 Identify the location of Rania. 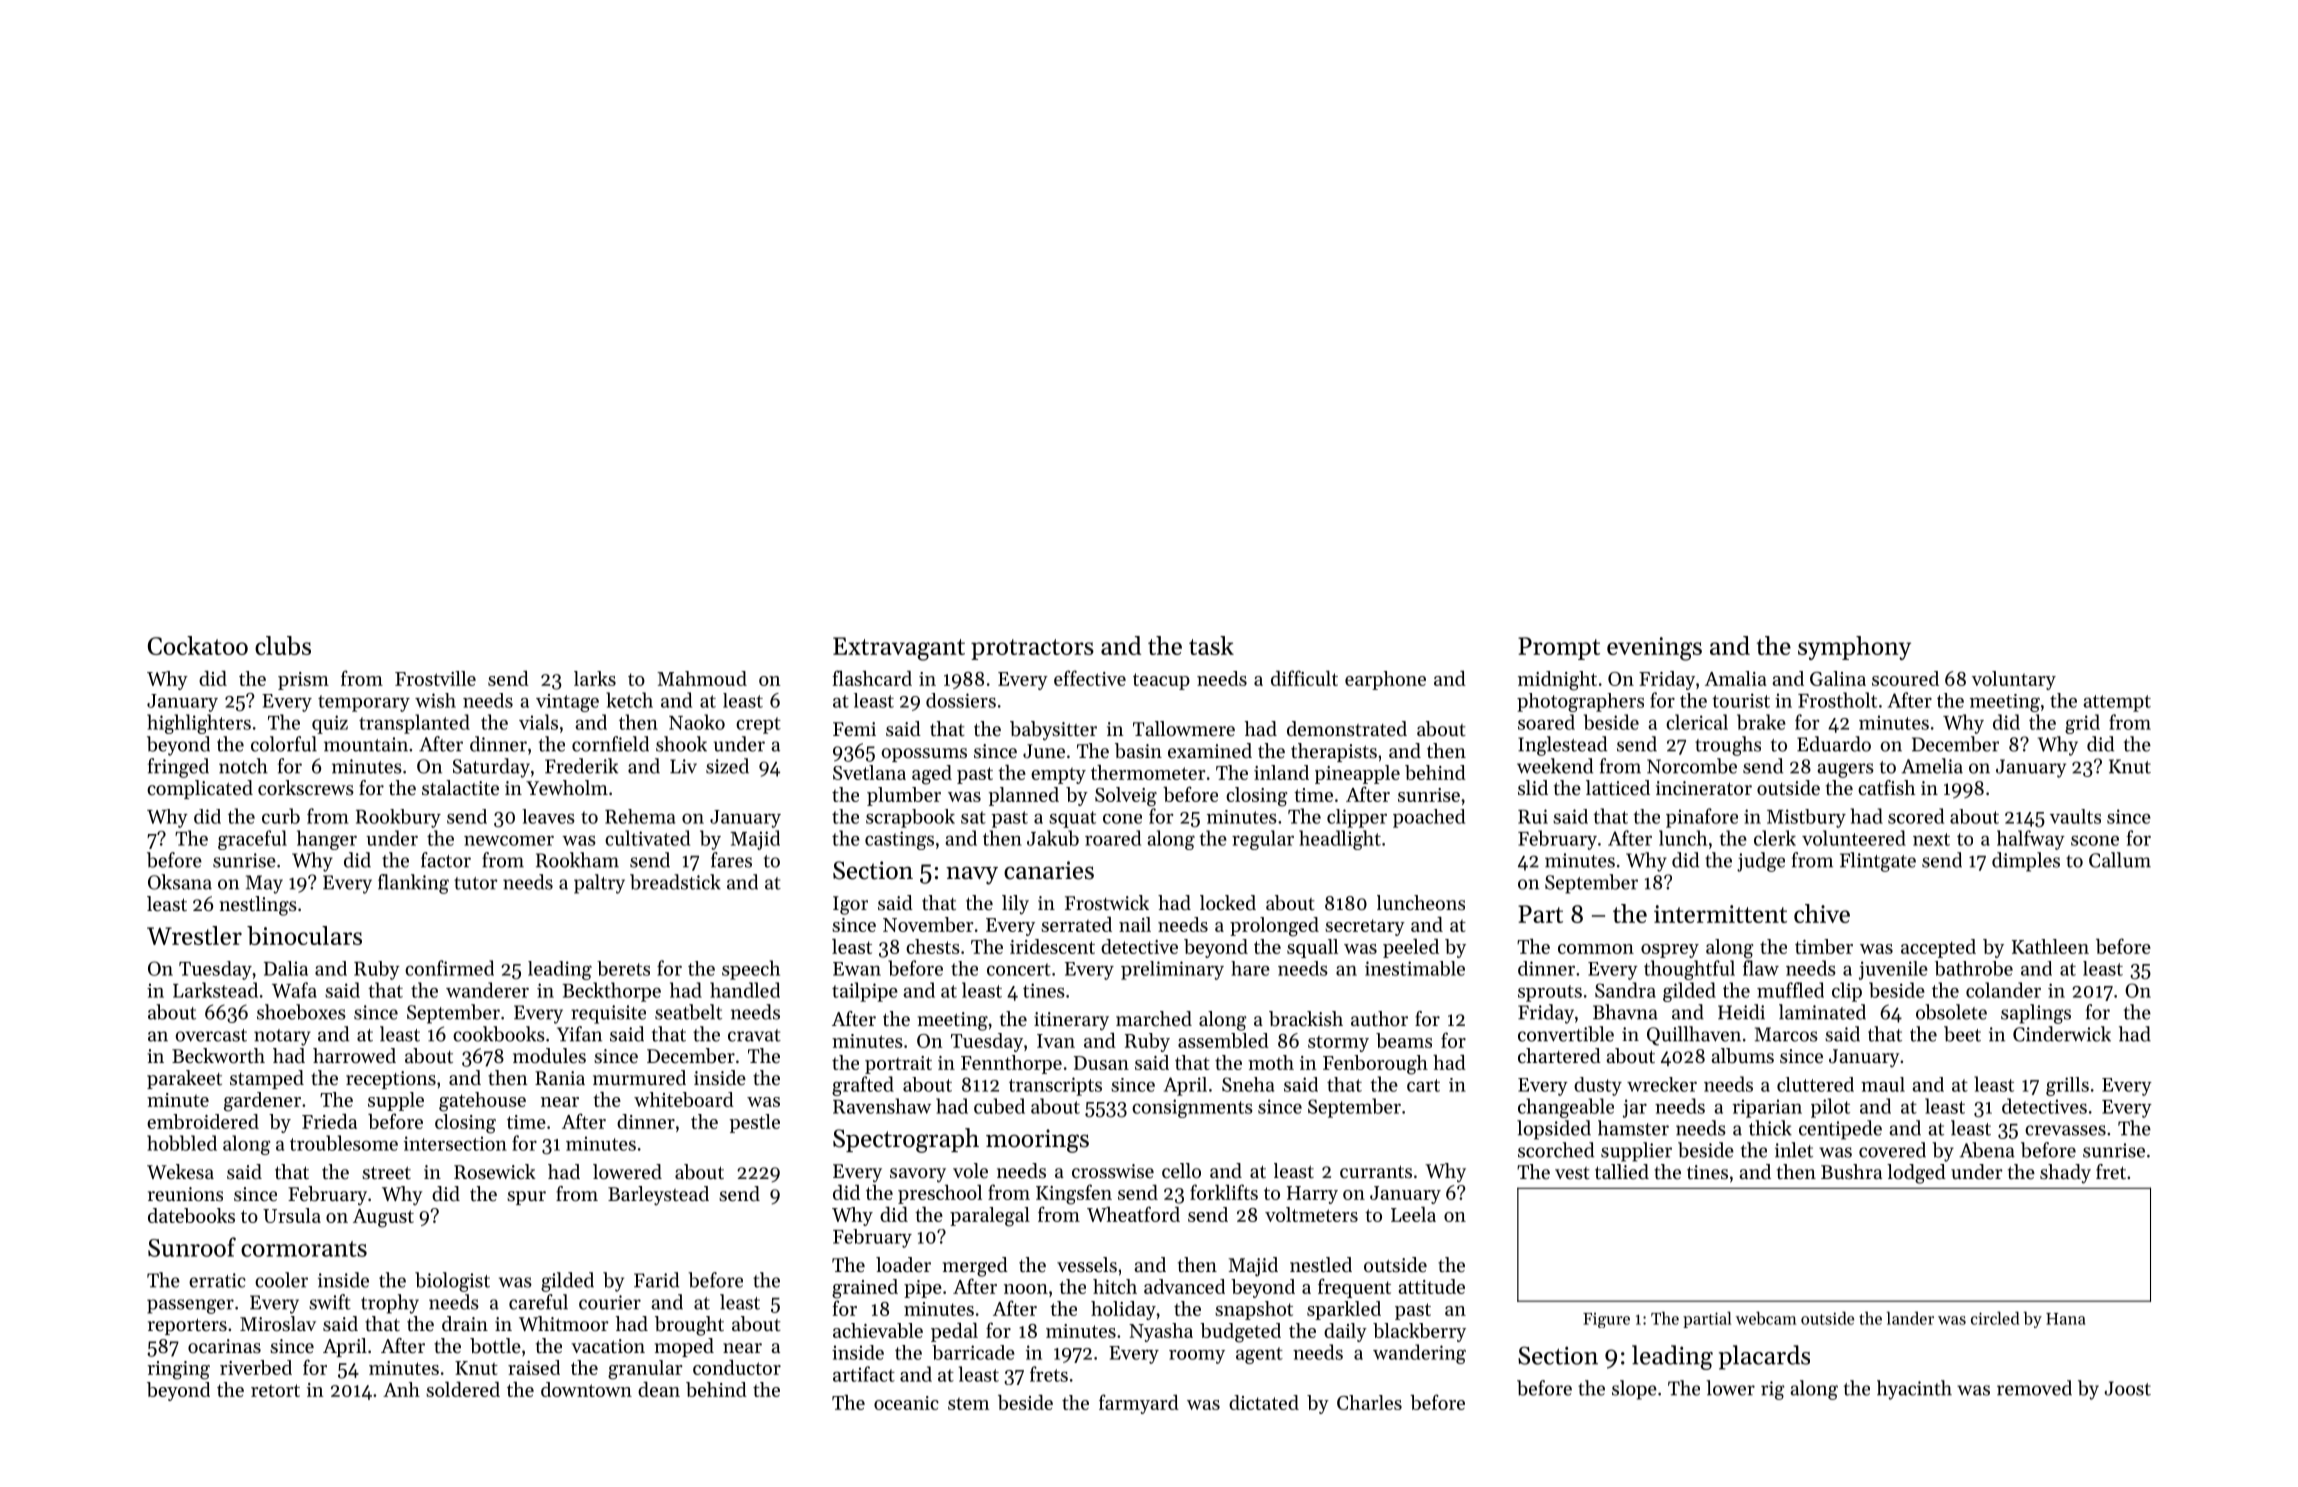
(560, 1078).
